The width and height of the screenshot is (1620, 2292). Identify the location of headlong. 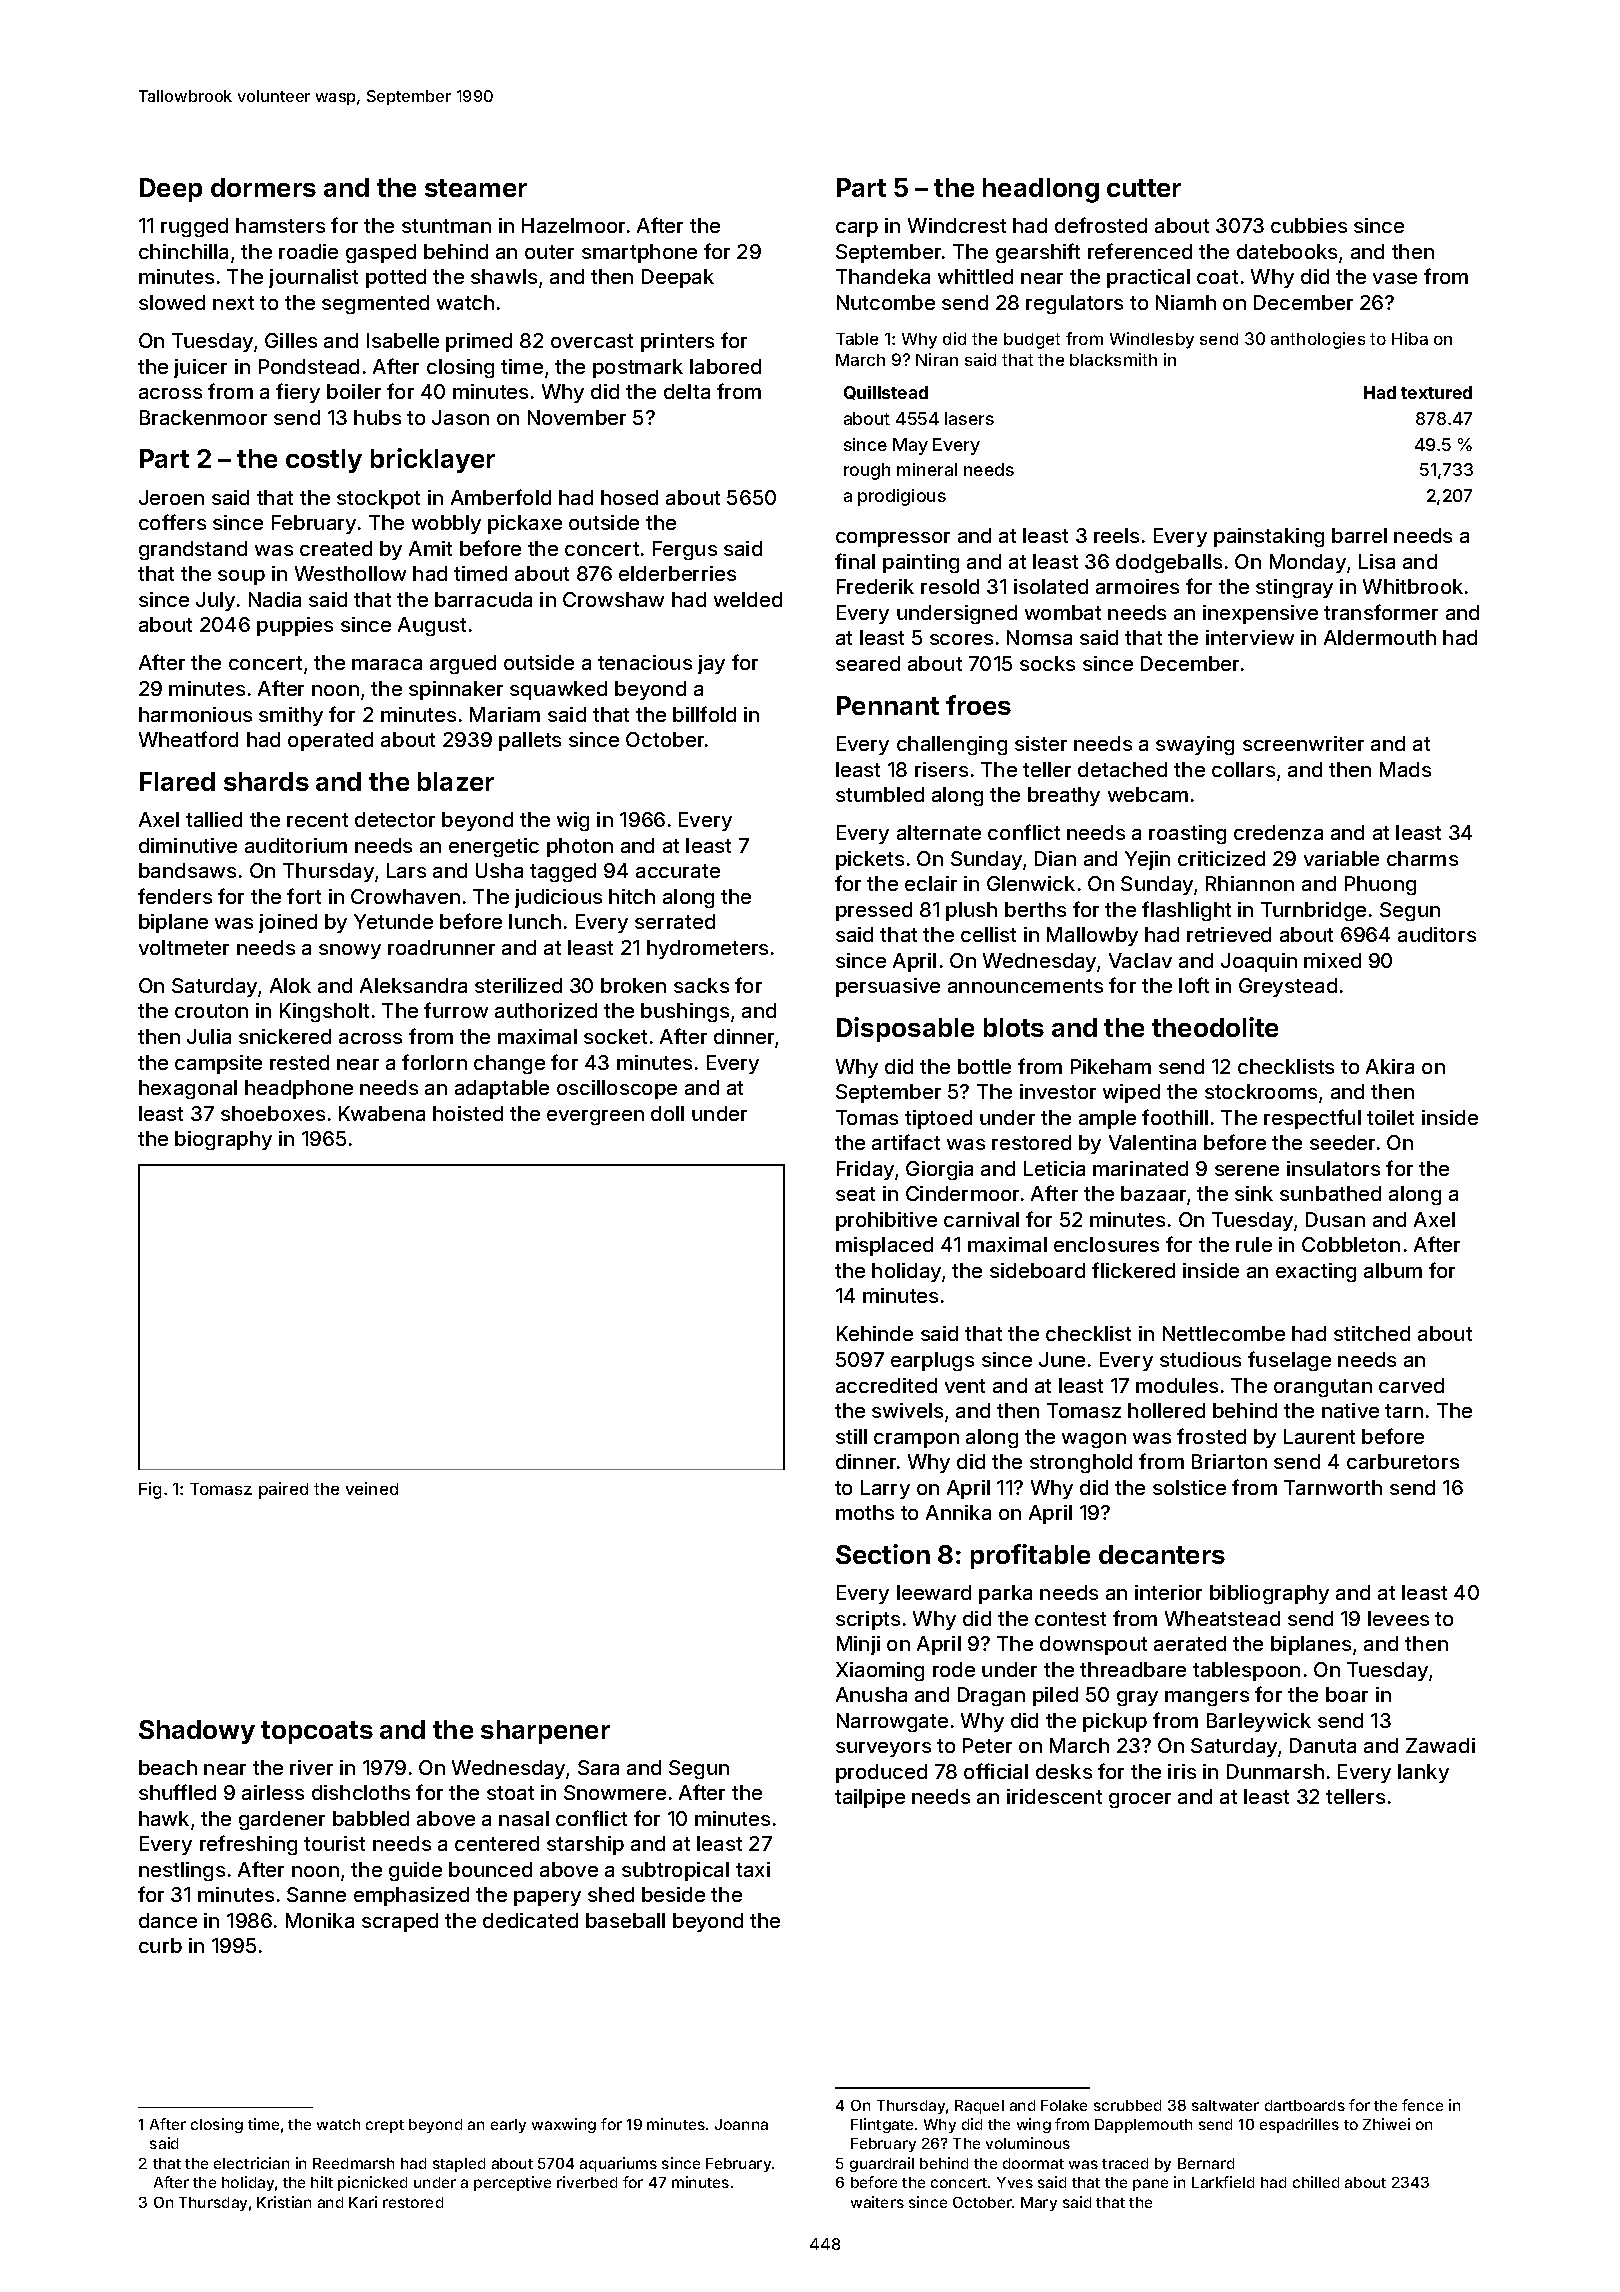
(1041, 190).
